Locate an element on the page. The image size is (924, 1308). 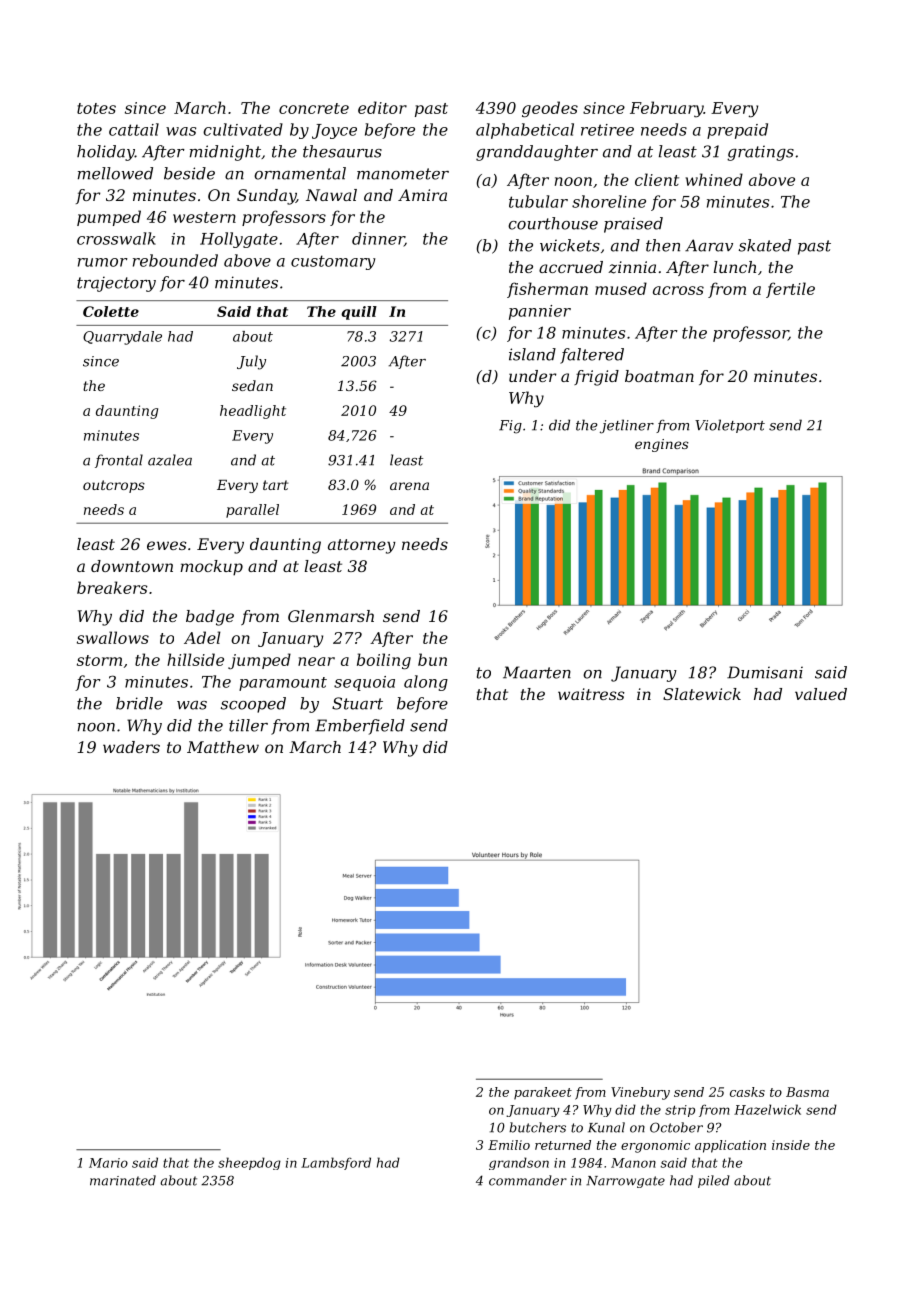
prepaid is located at coordinates (737, 131).
